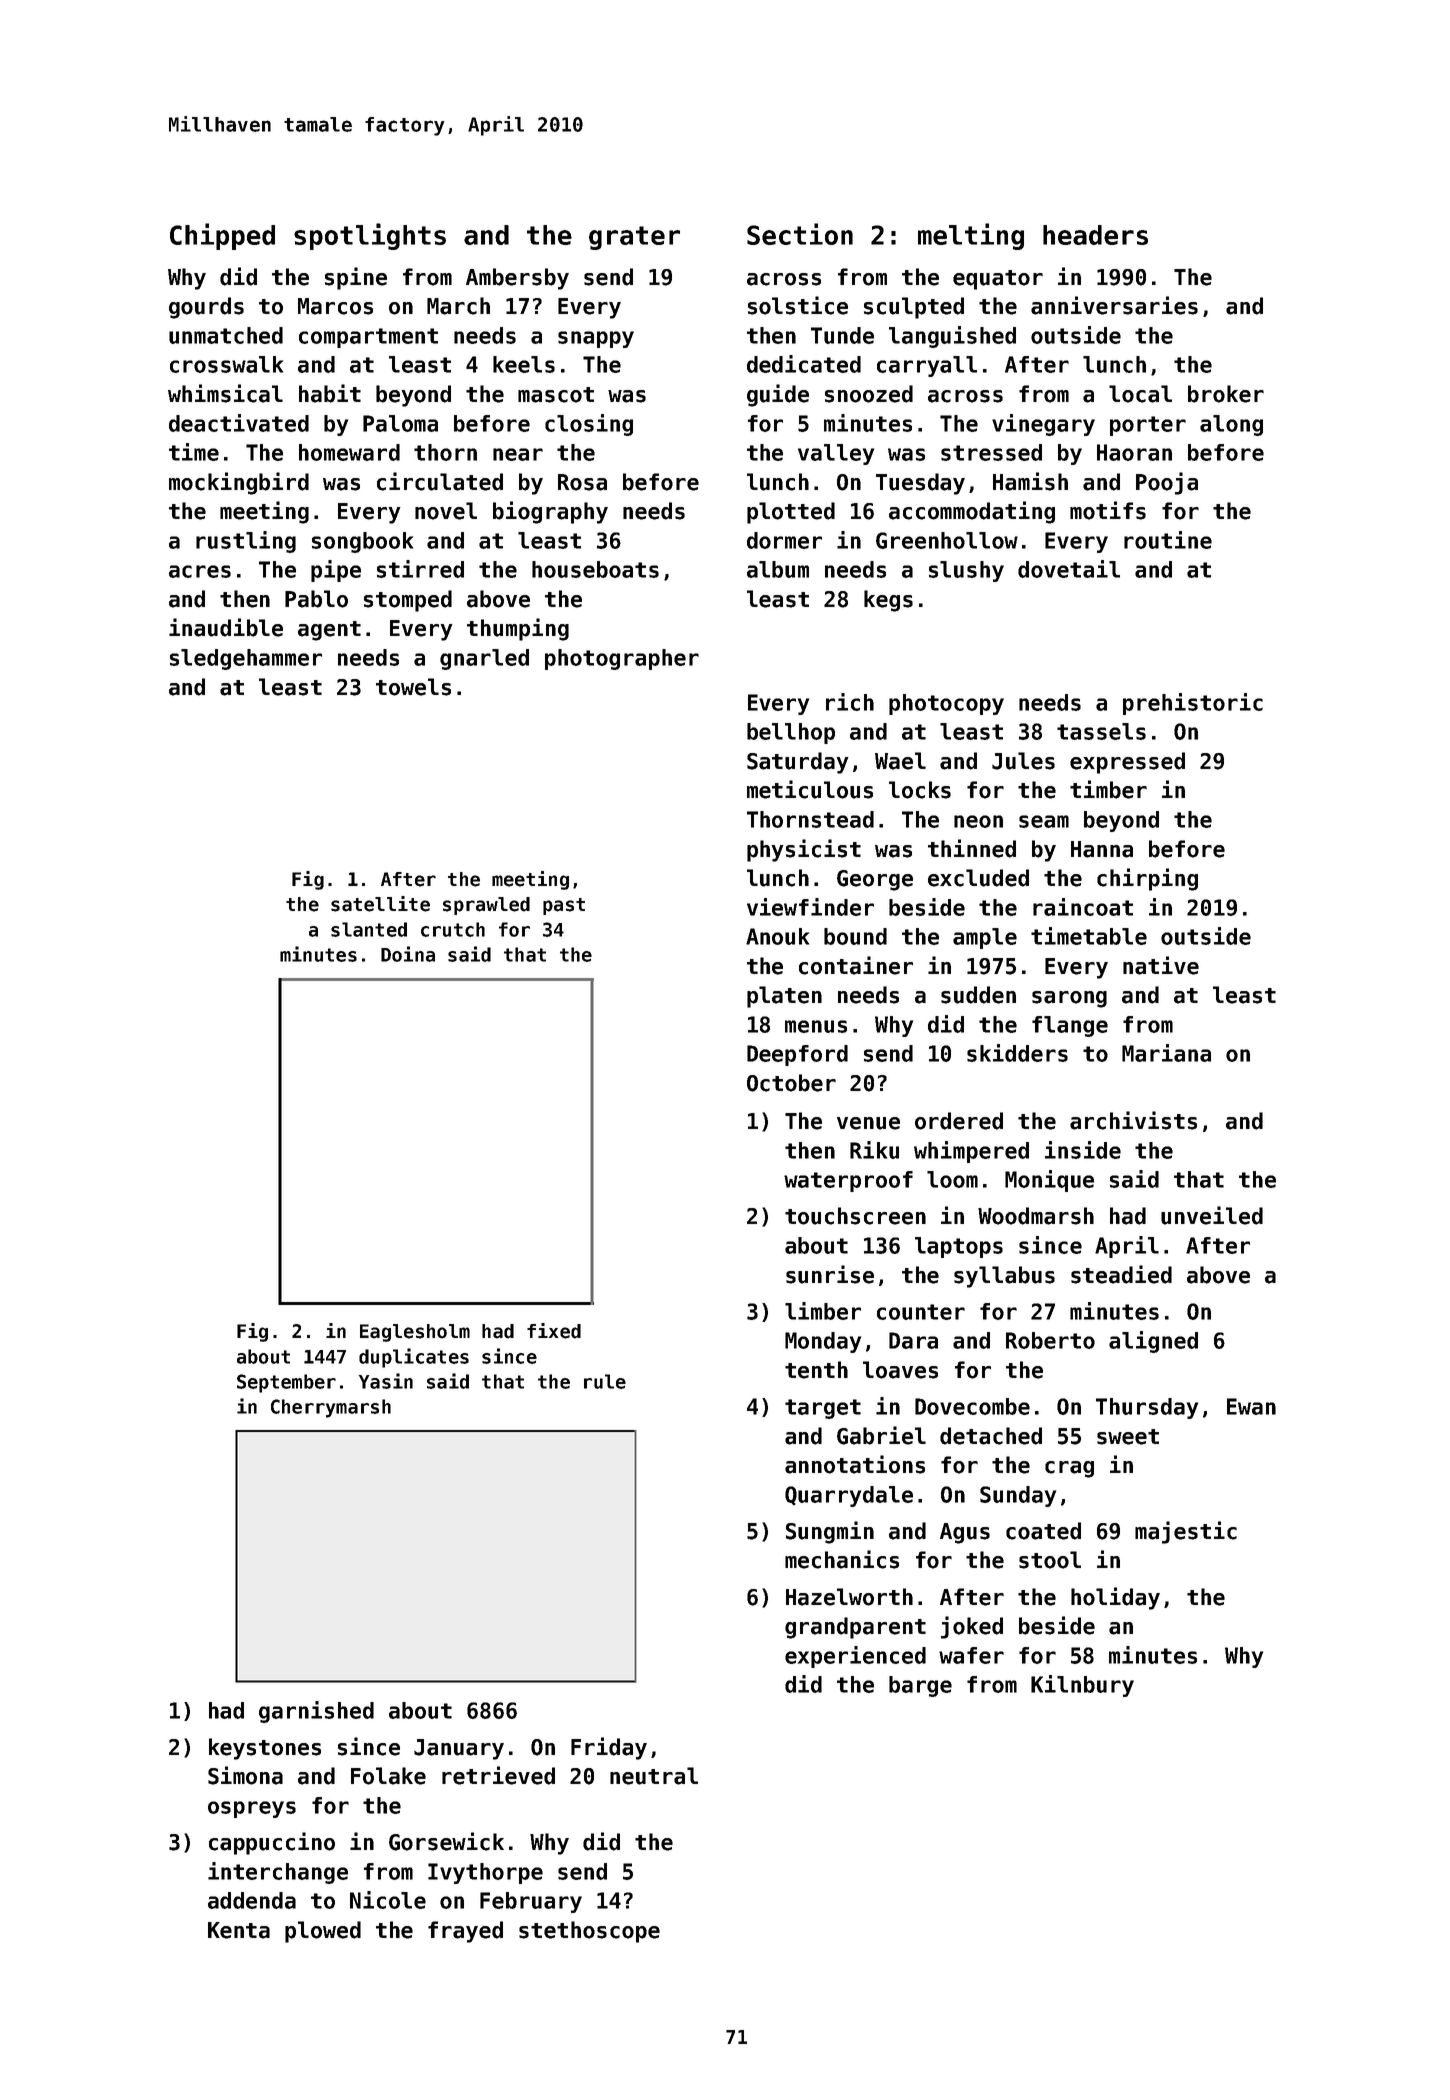 Image resolution: width=1450 pixels, height=2100 pixels. What do you see at coordinates (554, 1331) in the document?
I see `fixed` at bounding box center [554, 1331].
